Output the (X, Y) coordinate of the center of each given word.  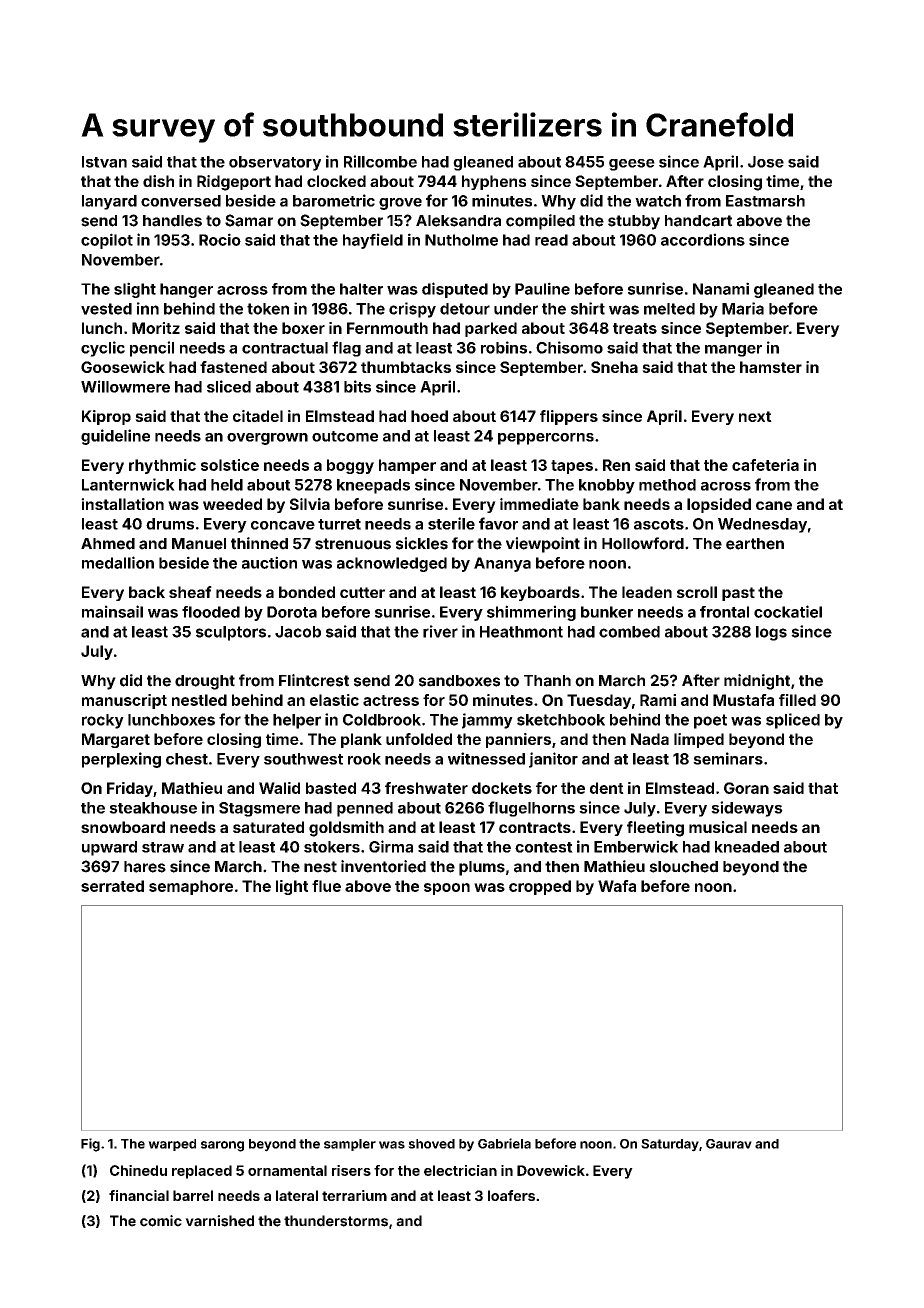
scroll (697, 592)
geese (632, 165)
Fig (90, 1145)
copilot (107, 241)
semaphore (191, 887)
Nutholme (461, 240)
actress (391, 700)
